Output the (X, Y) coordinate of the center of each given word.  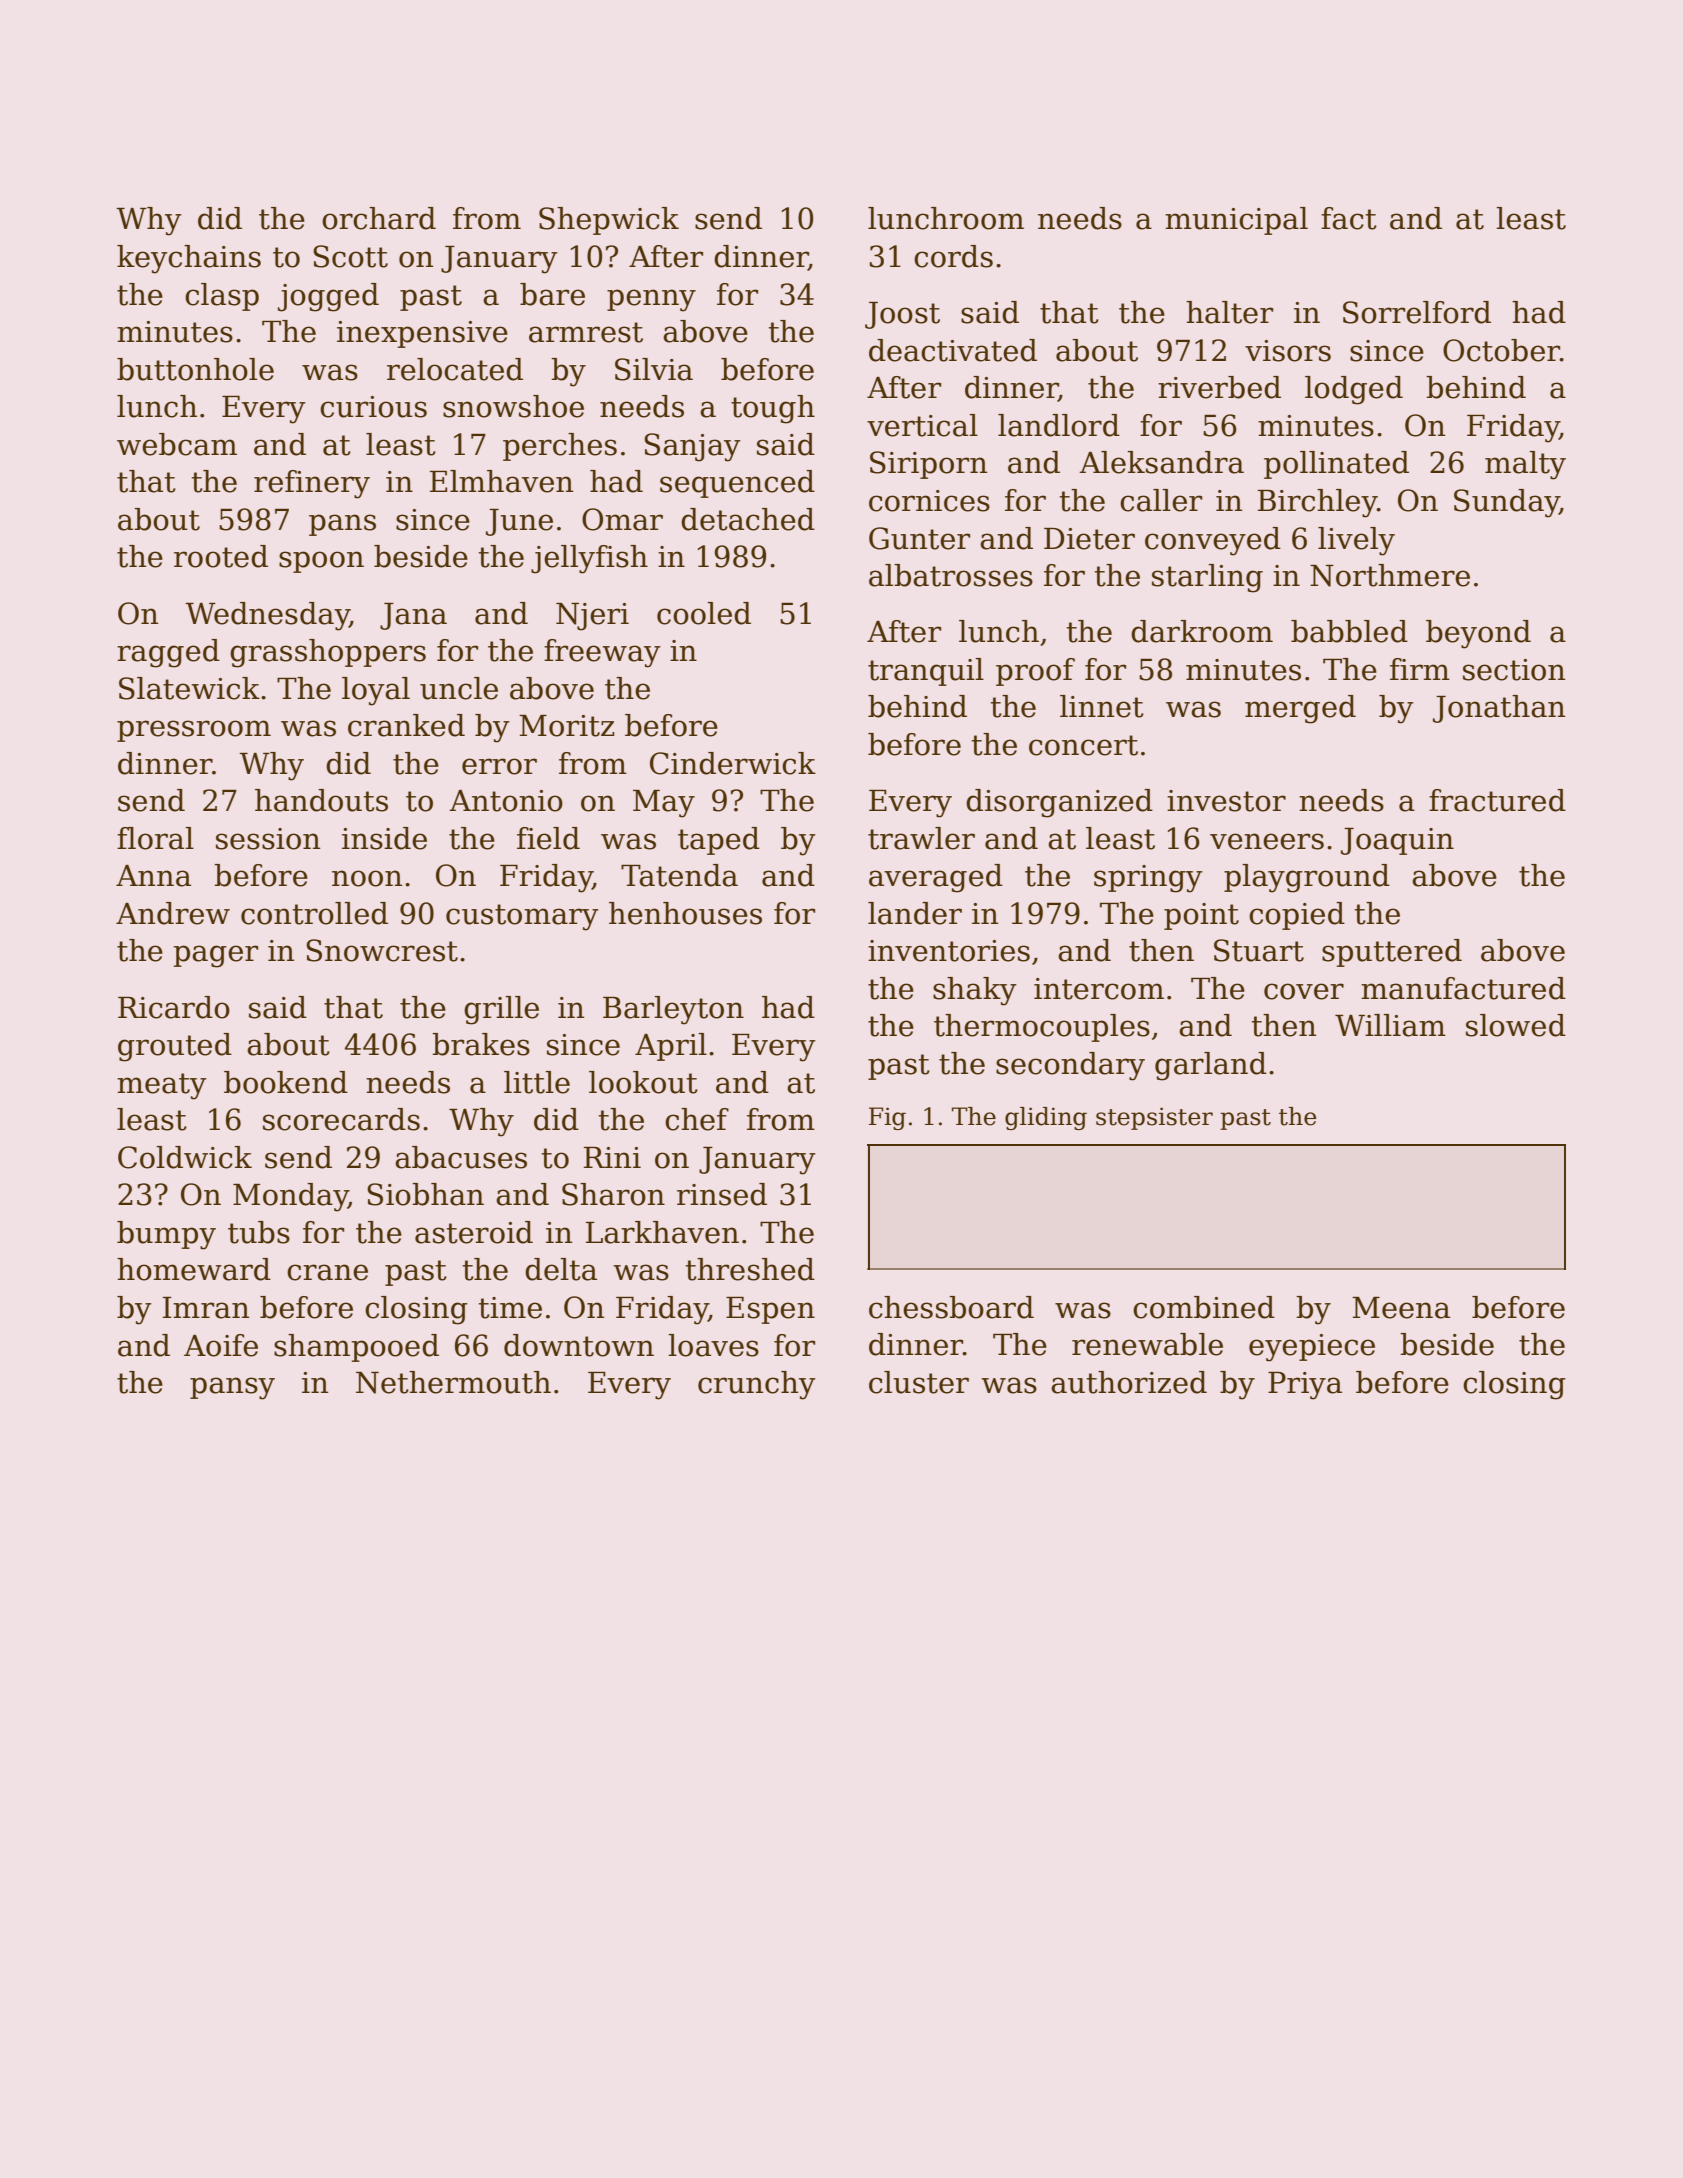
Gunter (919, 538)
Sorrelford (1417, 312)
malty (1525, 465)
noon (367, 878)
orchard (379, 218)
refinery (312, 484)
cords (953, 256)
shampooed (356, 1348)
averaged (936, 878)
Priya (1305, 1386)
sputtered (1392, 953)
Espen (770, 1310)
